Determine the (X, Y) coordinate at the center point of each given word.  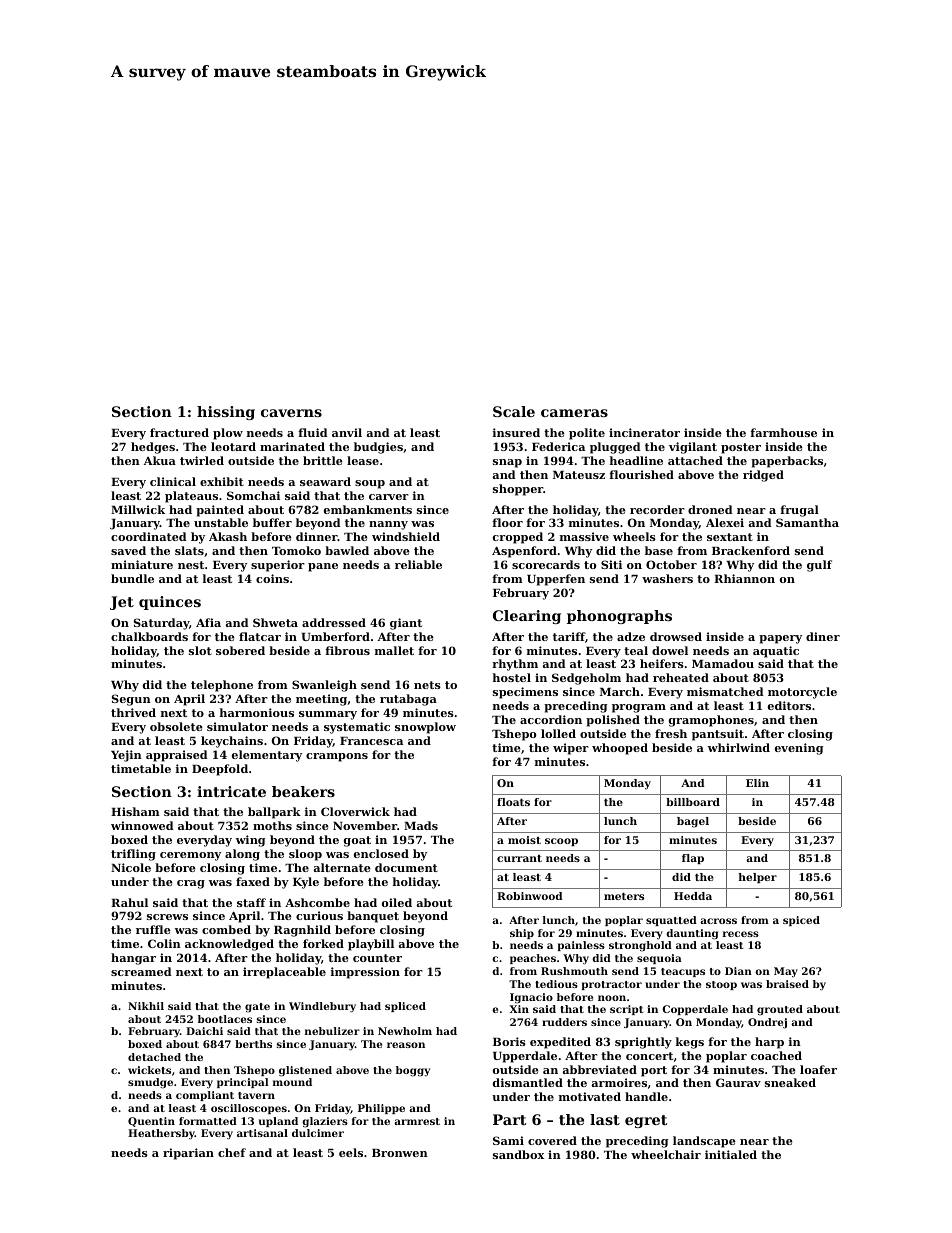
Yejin (126, 756)
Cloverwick (355, 811)
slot (200, 650)
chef (232, 1152)
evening (799, 749)
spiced (801, 921)
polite (587, 434)
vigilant (693, 448)
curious (319, 915)
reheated (681, 677)
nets (427, 685)
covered (552, 1140)
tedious (556, 984)
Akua (160, 460)
